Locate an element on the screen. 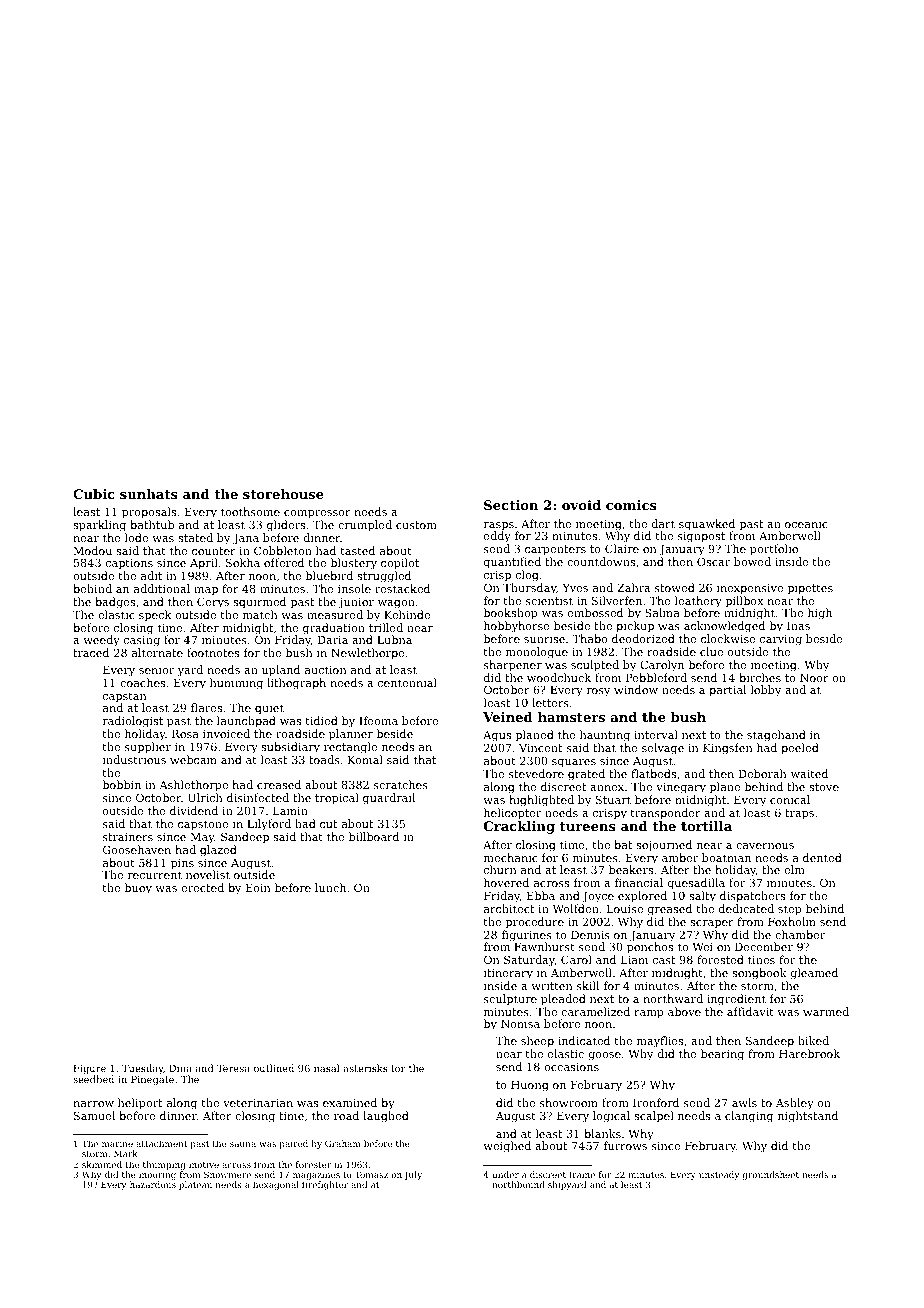 Image resolution: width=924 pixels, height=1308 pixels. ovoid is located at coordinates (581, 505).
